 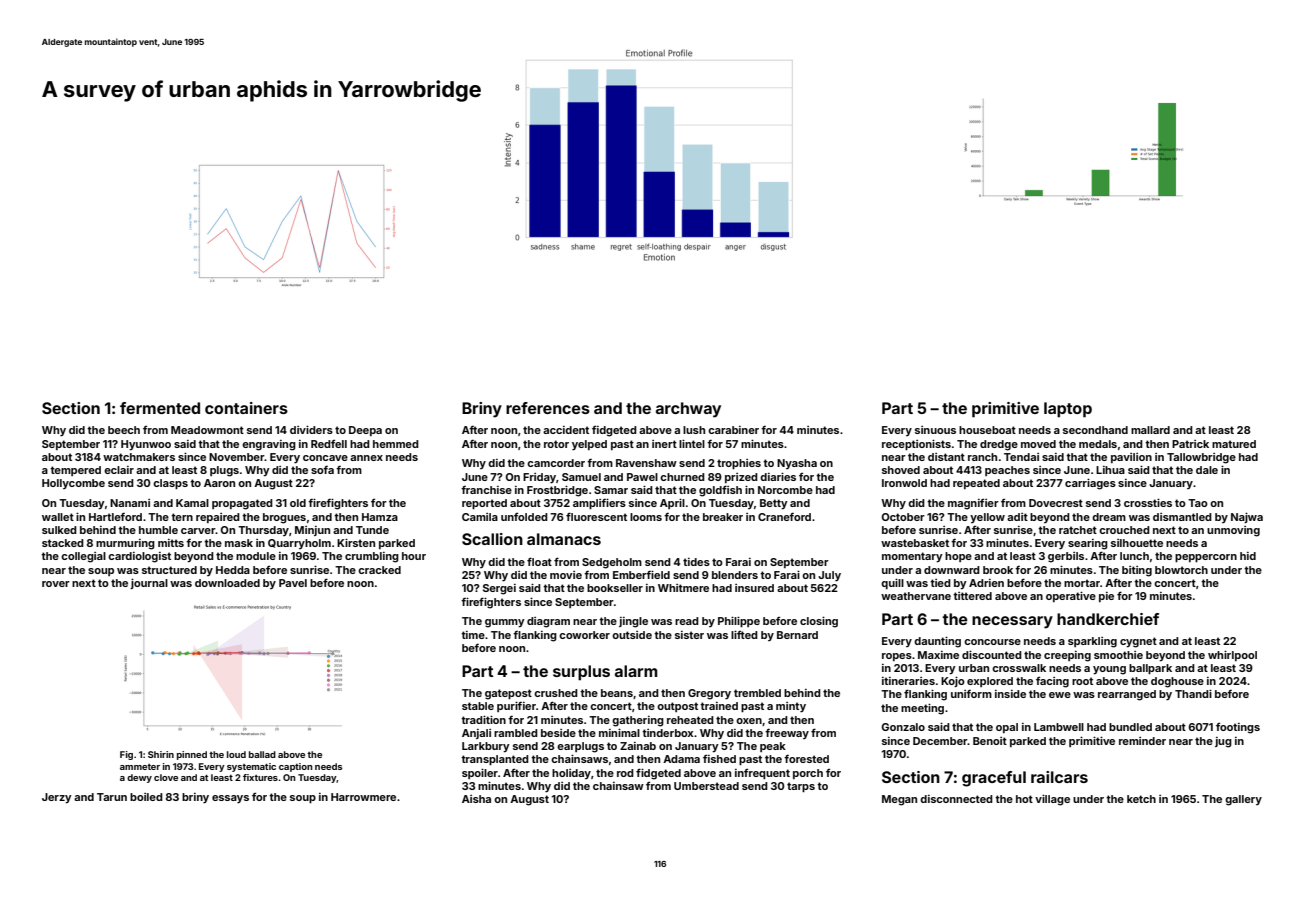 I want to click on Shirin, so click(x=161, y=754).
